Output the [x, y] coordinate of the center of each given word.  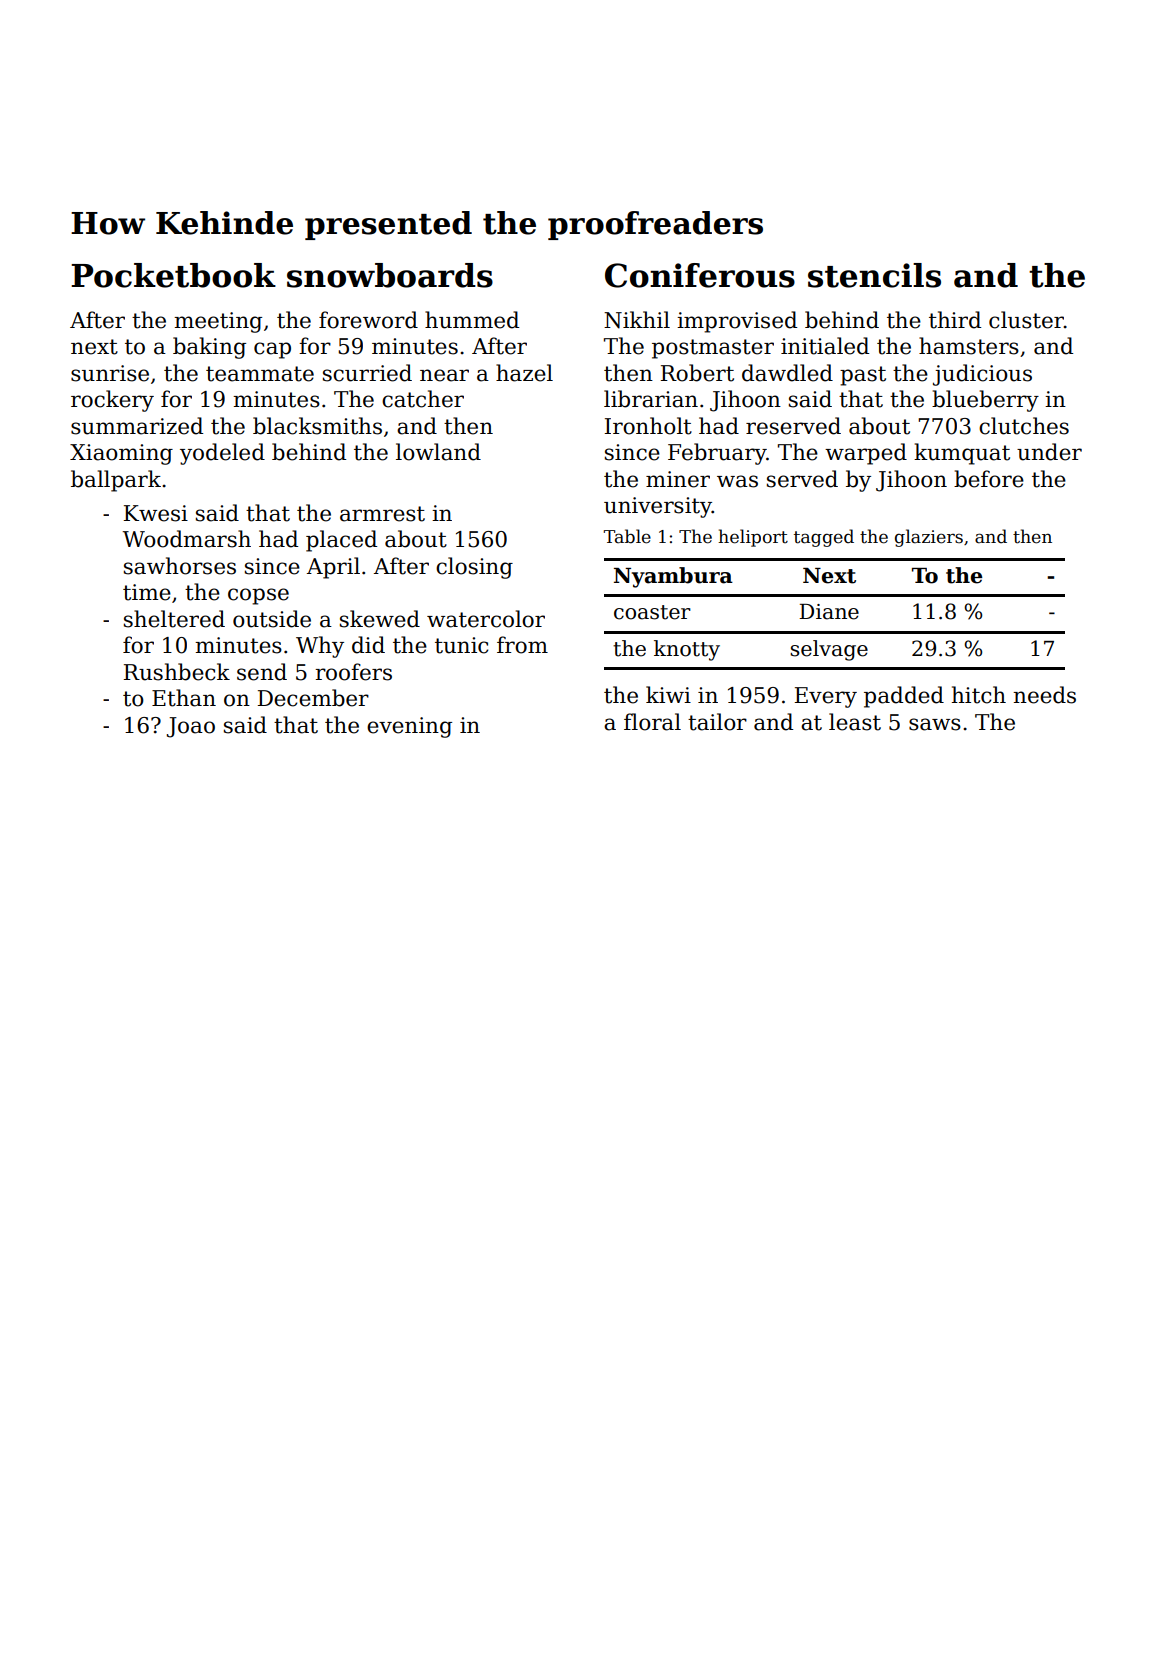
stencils [874, 275]
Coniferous [700, 275]
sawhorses [180, 566]
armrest [382, 514]
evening [409, 727]
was [737, 481]
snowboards [390, 275]
